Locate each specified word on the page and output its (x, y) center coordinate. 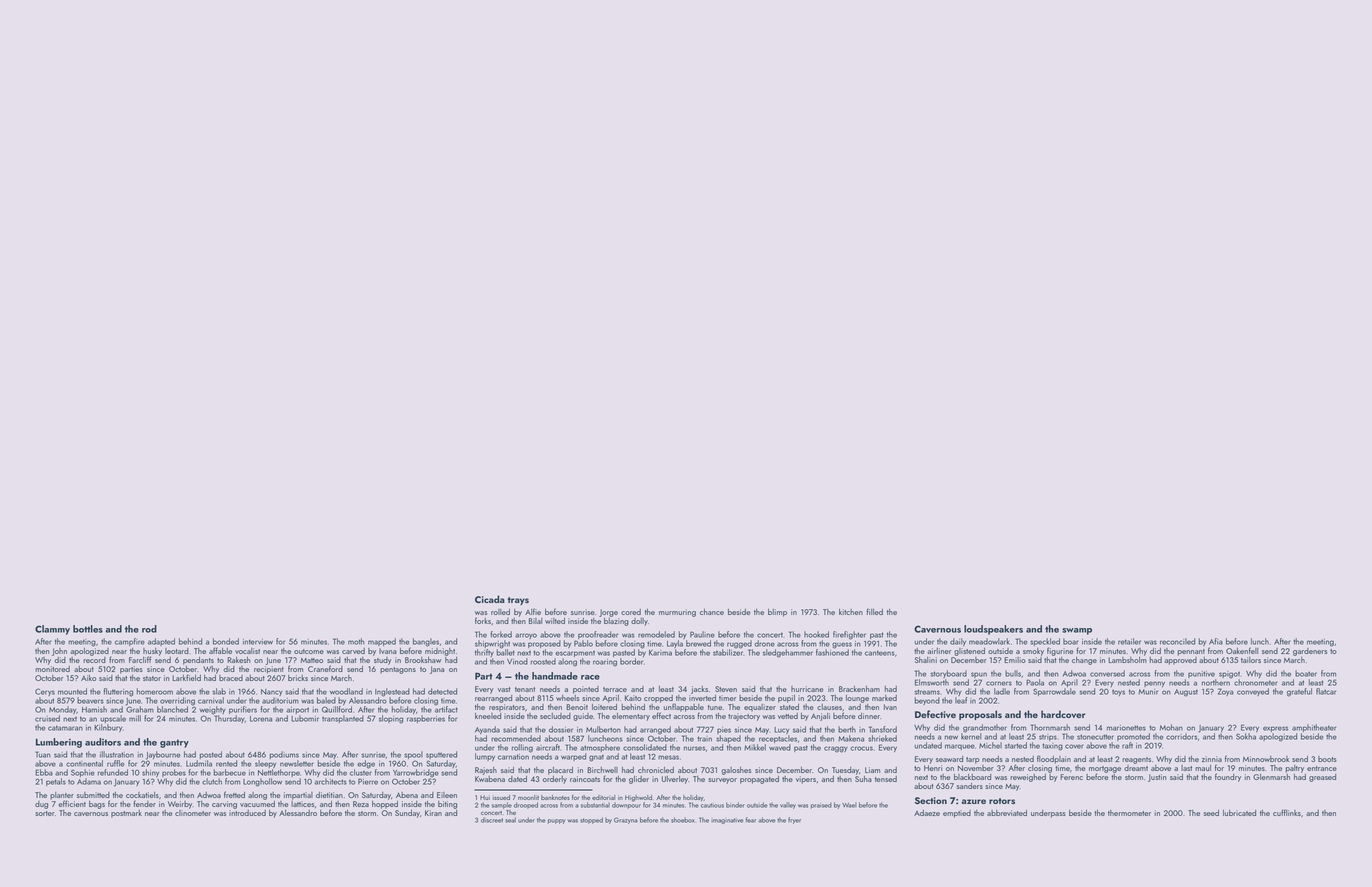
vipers (806, 780)
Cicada (490, 599)
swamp (1077, 631)
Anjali (820, 717)
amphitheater (1314, 728)
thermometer (1129, 813)
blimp (777, 613)
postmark (126, 814)
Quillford (337, 709)
